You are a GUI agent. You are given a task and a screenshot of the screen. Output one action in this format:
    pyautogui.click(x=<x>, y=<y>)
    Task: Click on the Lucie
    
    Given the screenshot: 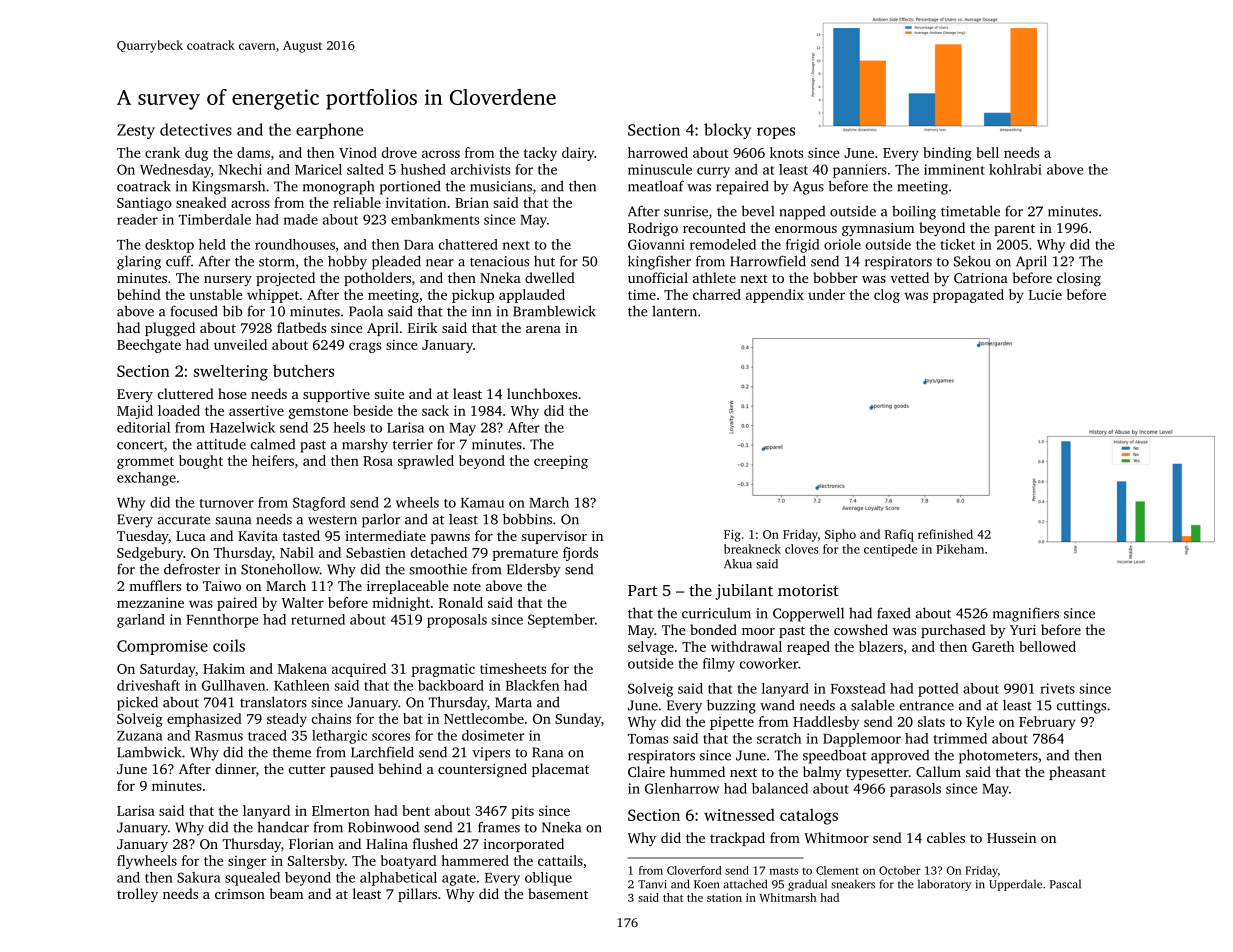 What is the action you would take?
    pyautogui.click(x=1045, y=295)
